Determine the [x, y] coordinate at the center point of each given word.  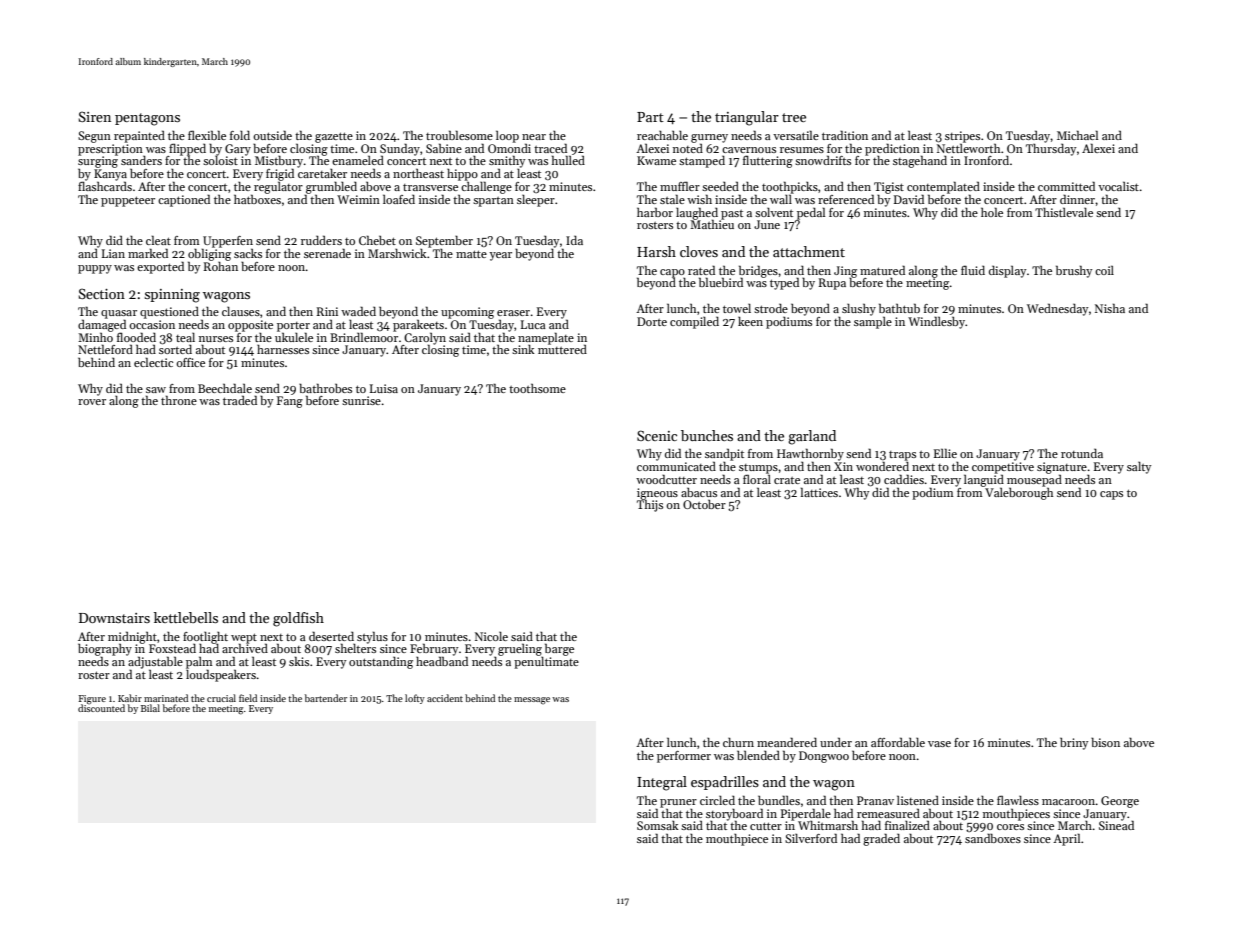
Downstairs [114, 618]
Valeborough [1019, 493]
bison [1105, 742]
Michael [1077, 135]
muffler [680, 186]
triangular [747, 118]
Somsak [658, 825]
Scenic [657, 435]
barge [559, 649]
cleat [158, 240]
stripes [962, 137]
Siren [94, 116]
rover [92, 402]
